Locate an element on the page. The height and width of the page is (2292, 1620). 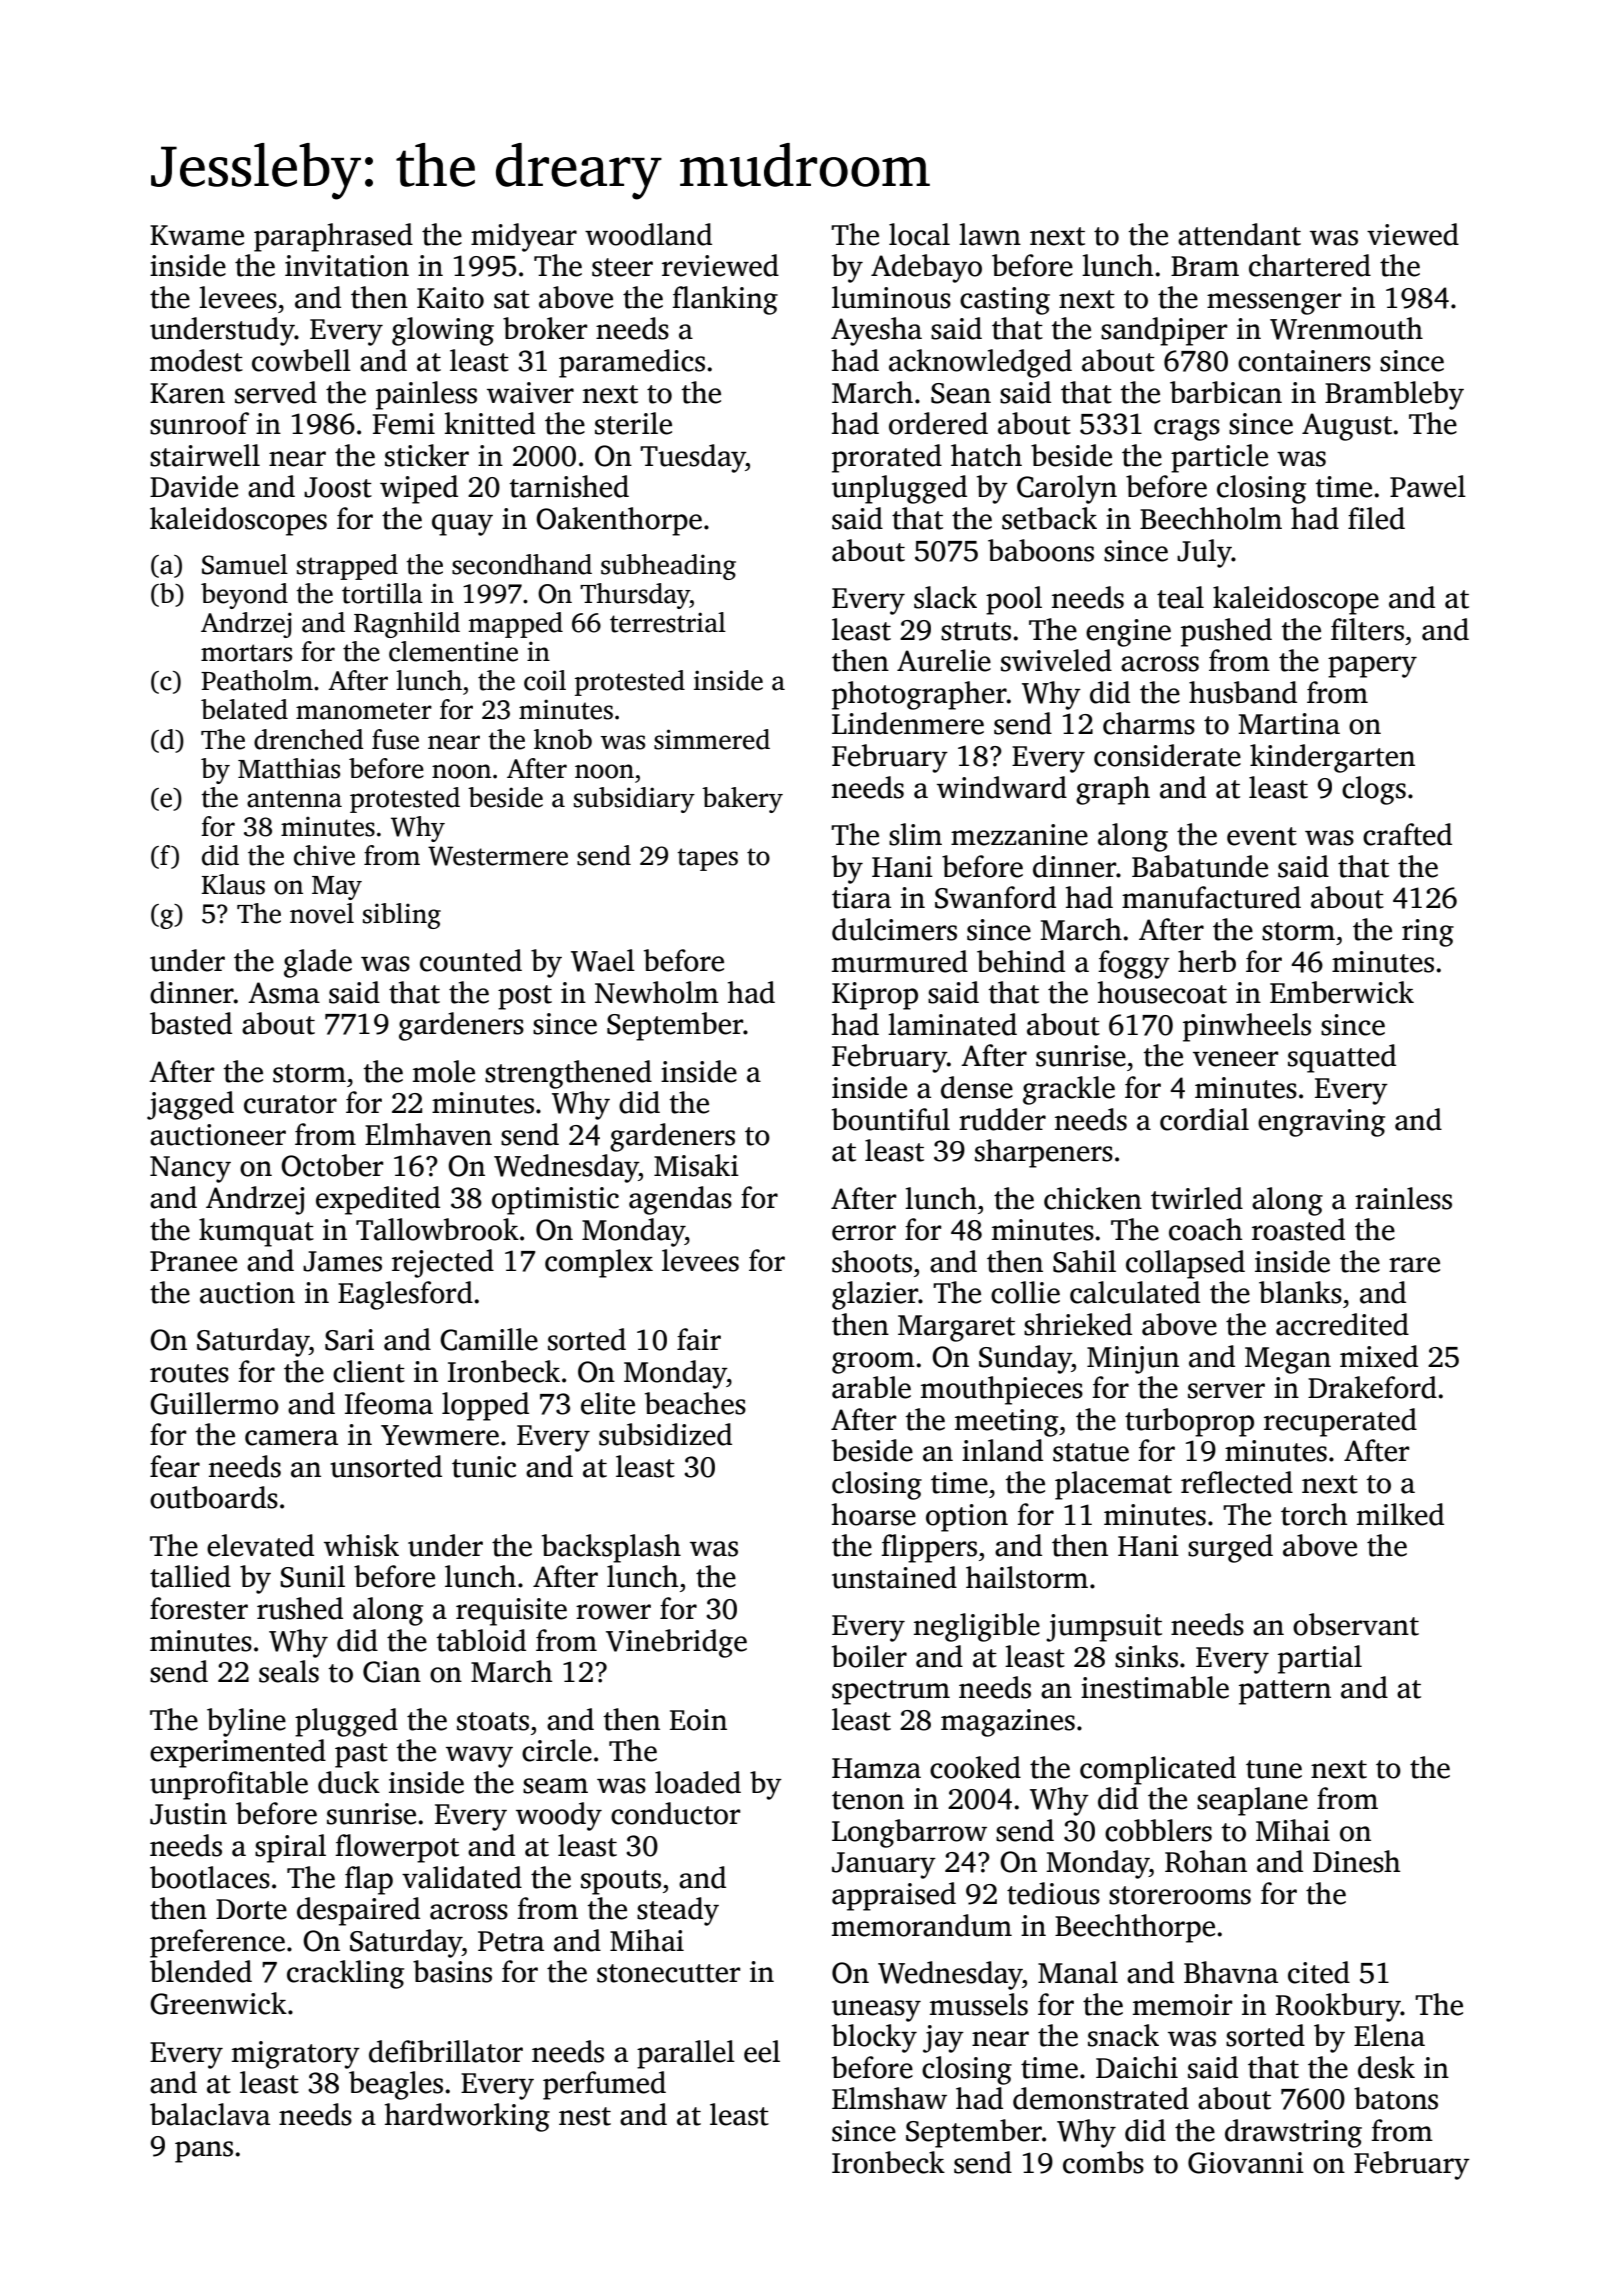
Kiprop is located at coordinates (875, 996).
